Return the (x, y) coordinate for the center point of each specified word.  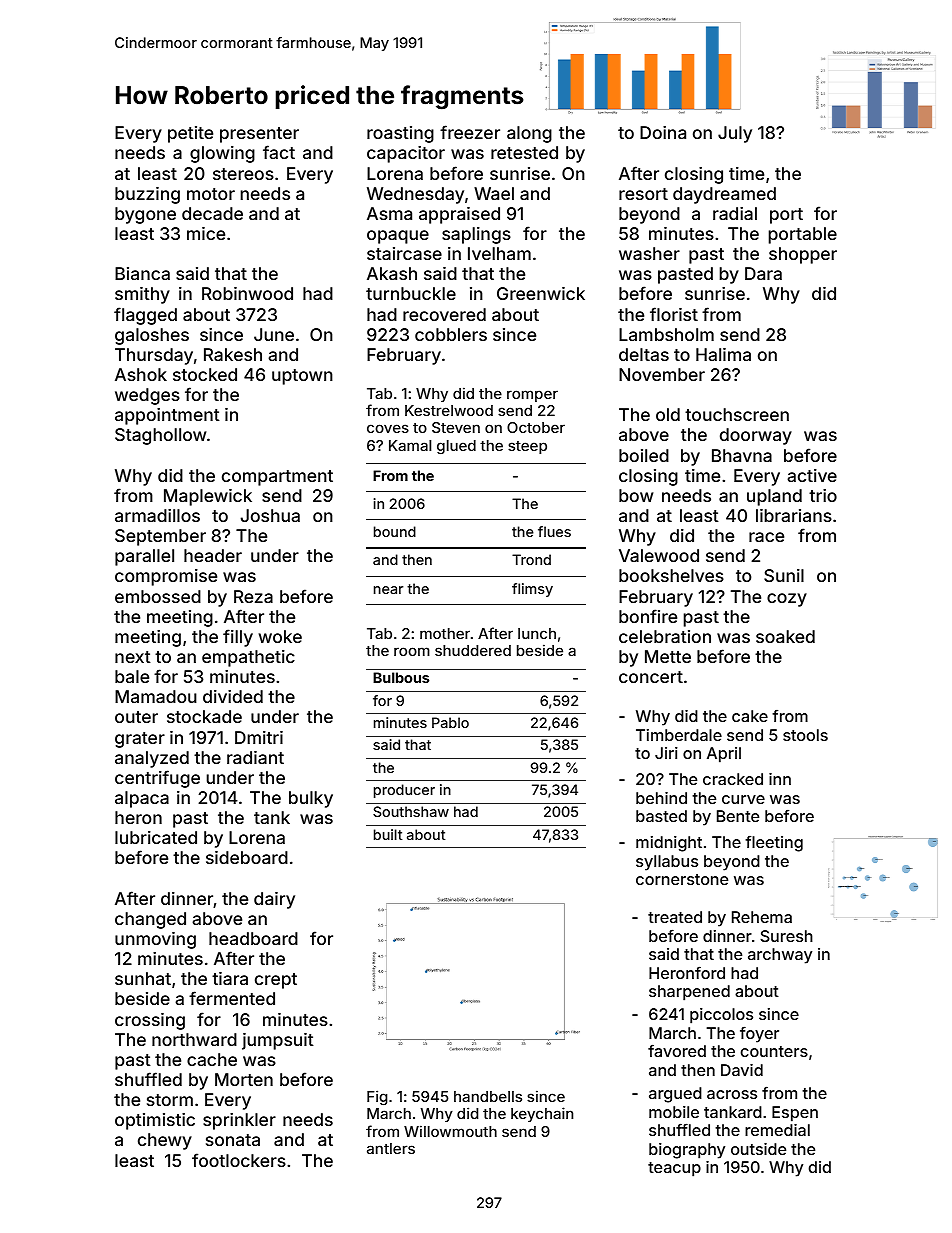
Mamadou (156, 696)
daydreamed (724, 195)
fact (279, 152)
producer (404, 791)
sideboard (247, 857)
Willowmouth (450, 1131)
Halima (723, 354)
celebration (665, 636)
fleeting (774, 844)
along (529, 134)
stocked (205, 374)
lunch (537, 633)
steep (527, 447)
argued (675, 1095)
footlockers (239, 1160)
